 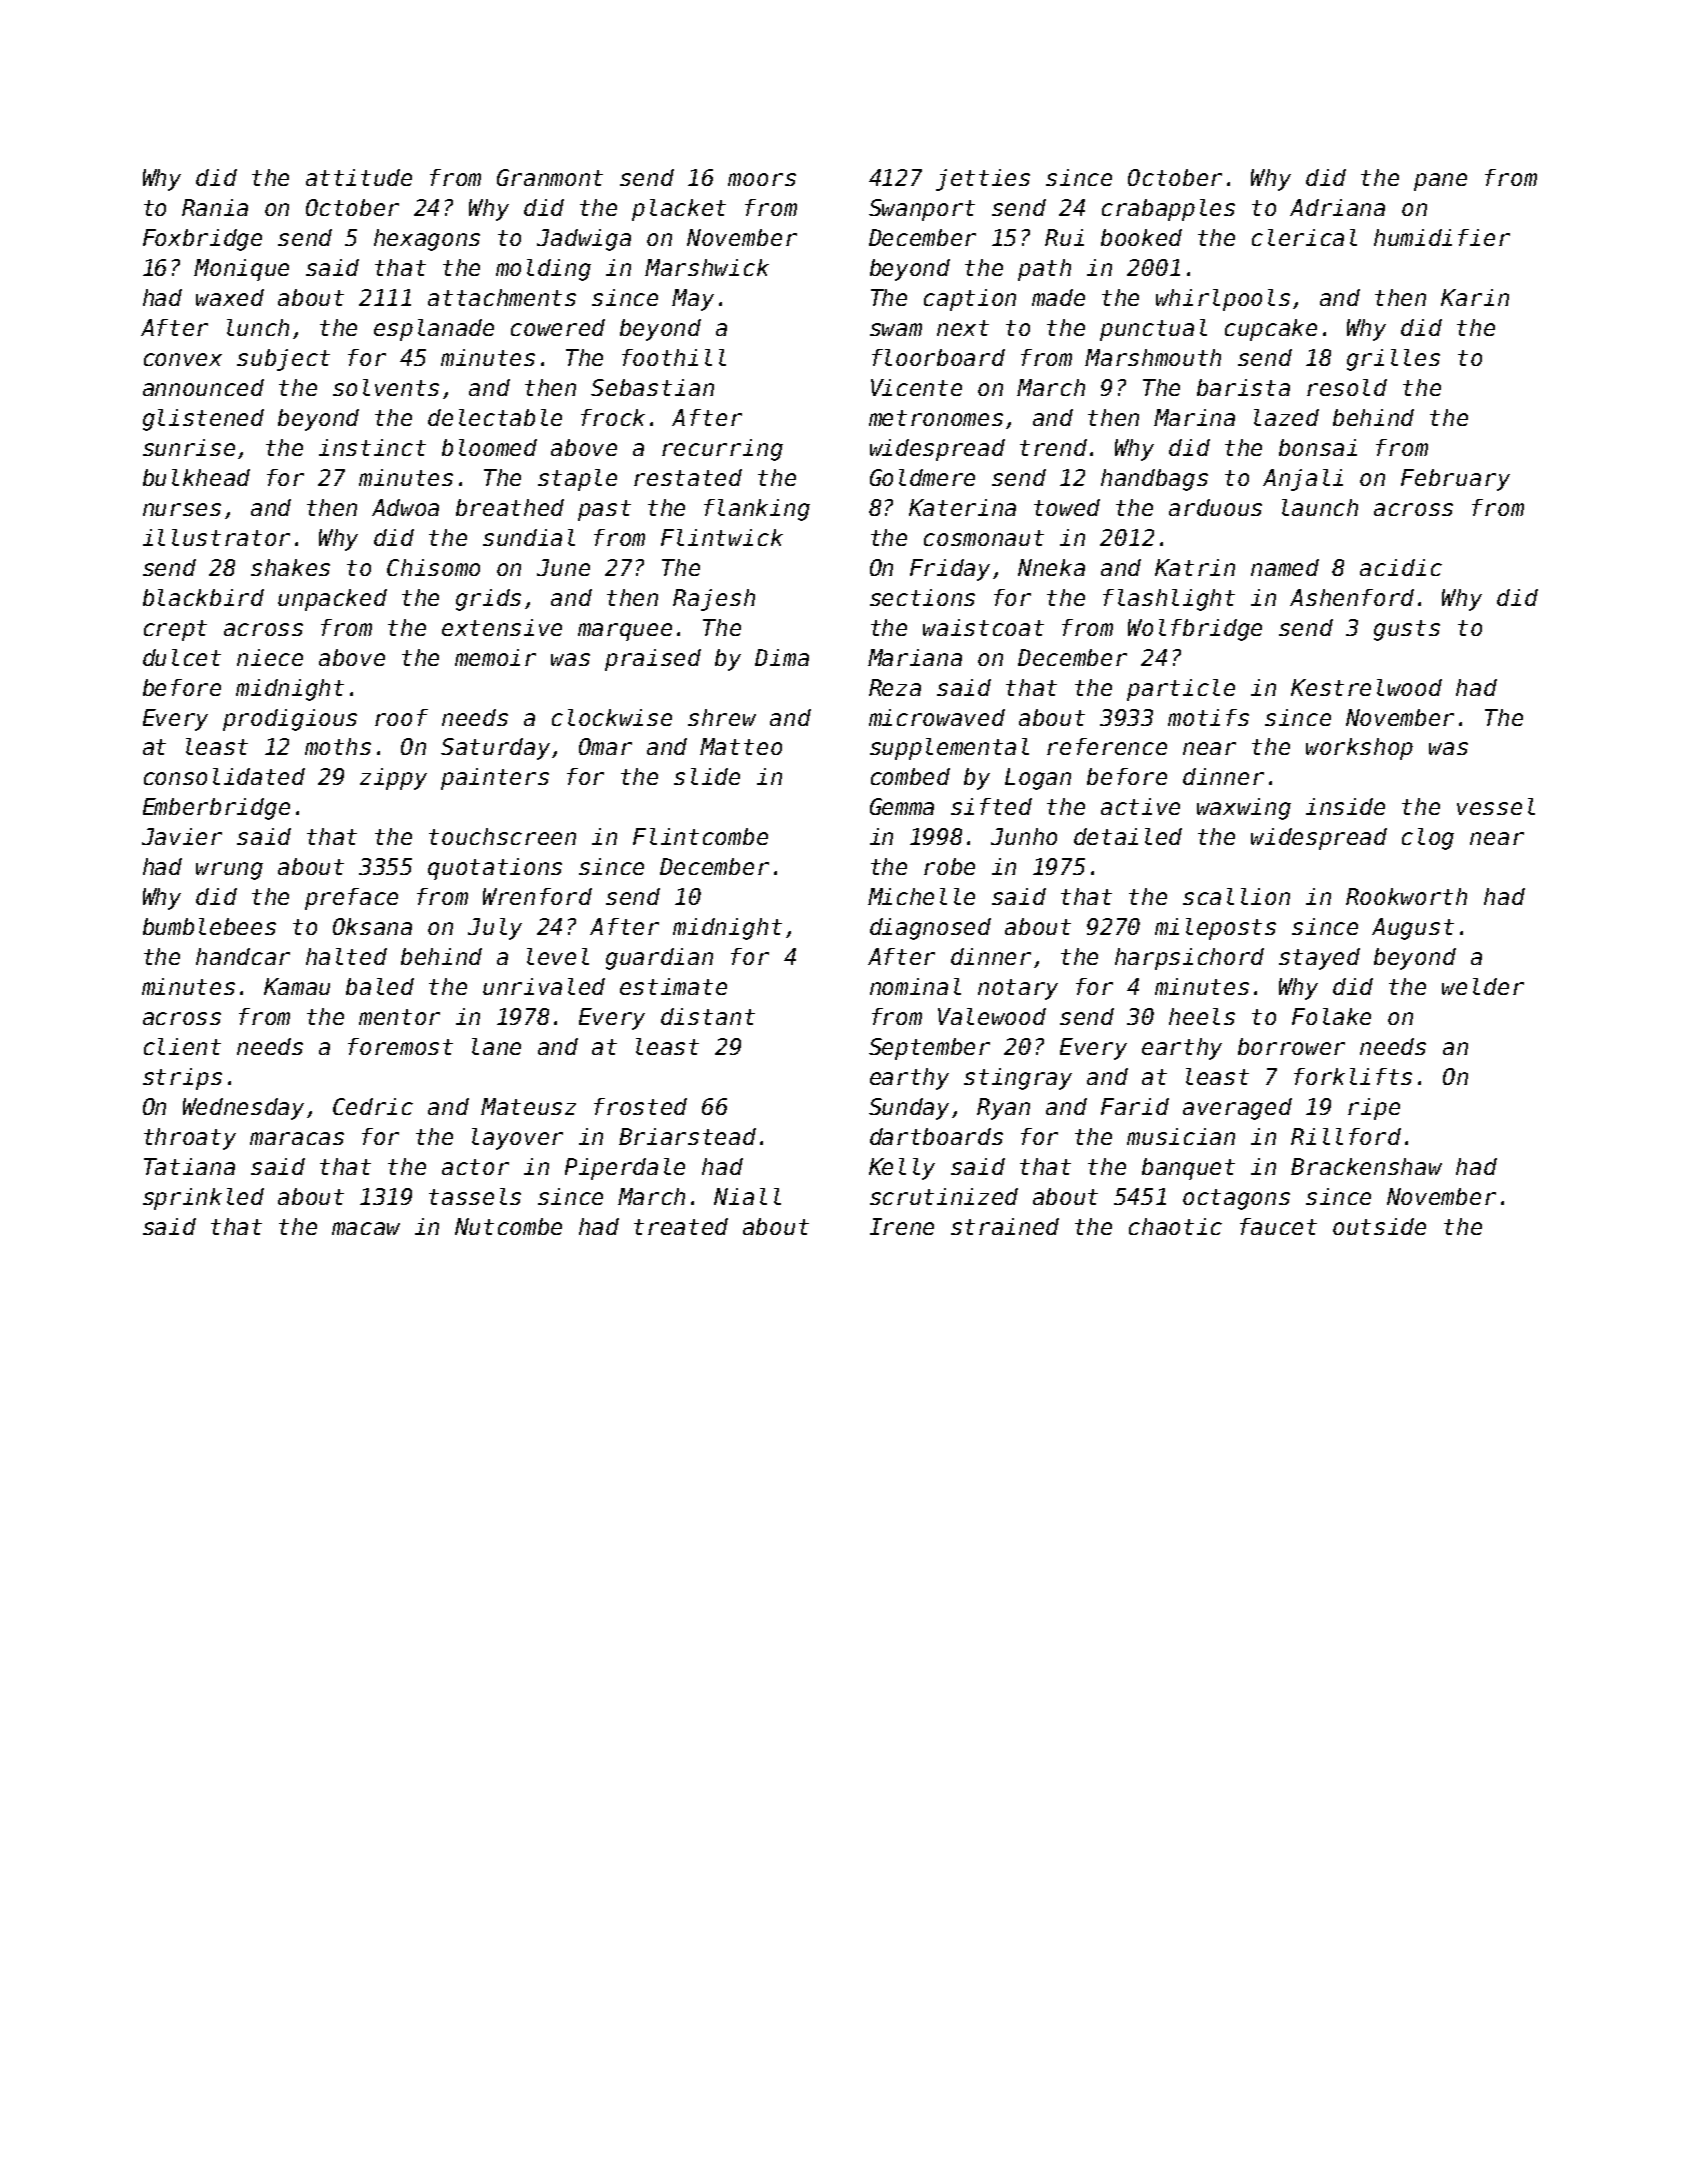 I want to click on gusts, so click(x=1407, y=630).
